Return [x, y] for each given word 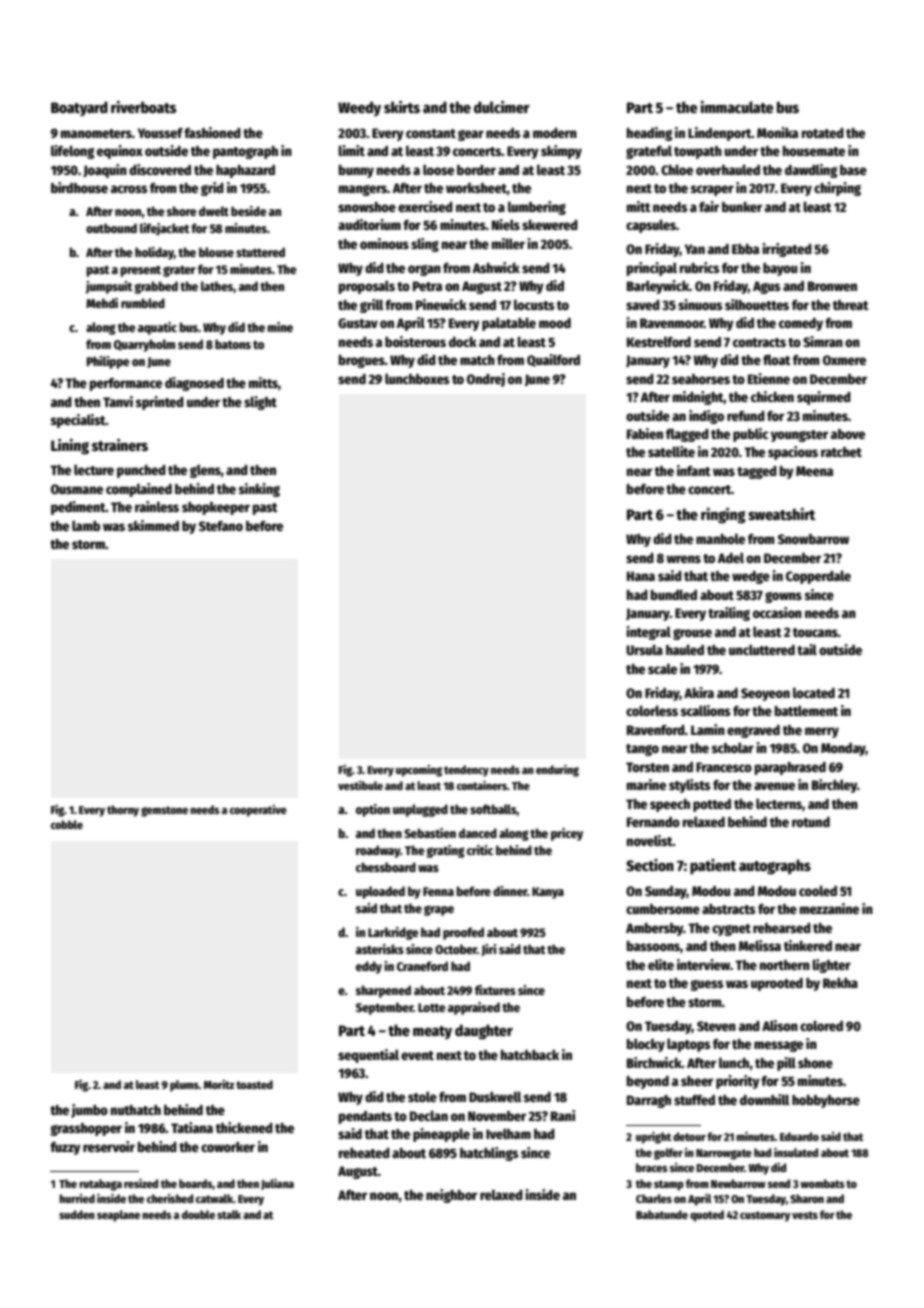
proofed [463, 933]
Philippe [108, 362]
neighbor [451, 1196]
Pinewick [441, 304]
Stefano [221, 526]
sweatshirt [781, 514]
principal [652, 269]
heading [649, 134]
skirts [402, 107]
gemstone [164, 811]
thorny [123, 811]
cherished [170, 1198]
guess [706, 985]
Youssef [160, 133]
